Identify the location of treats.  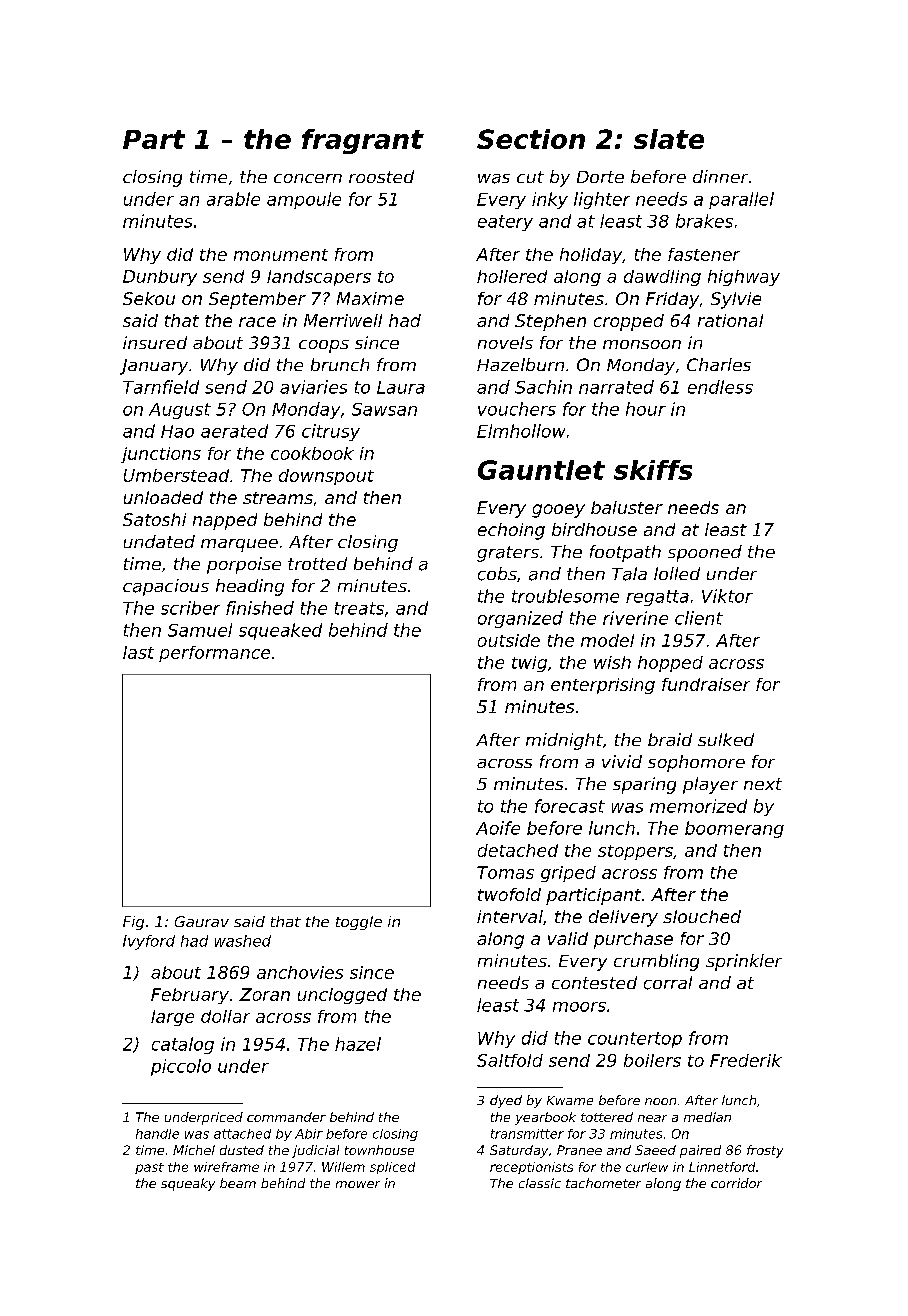
(359, 608).
